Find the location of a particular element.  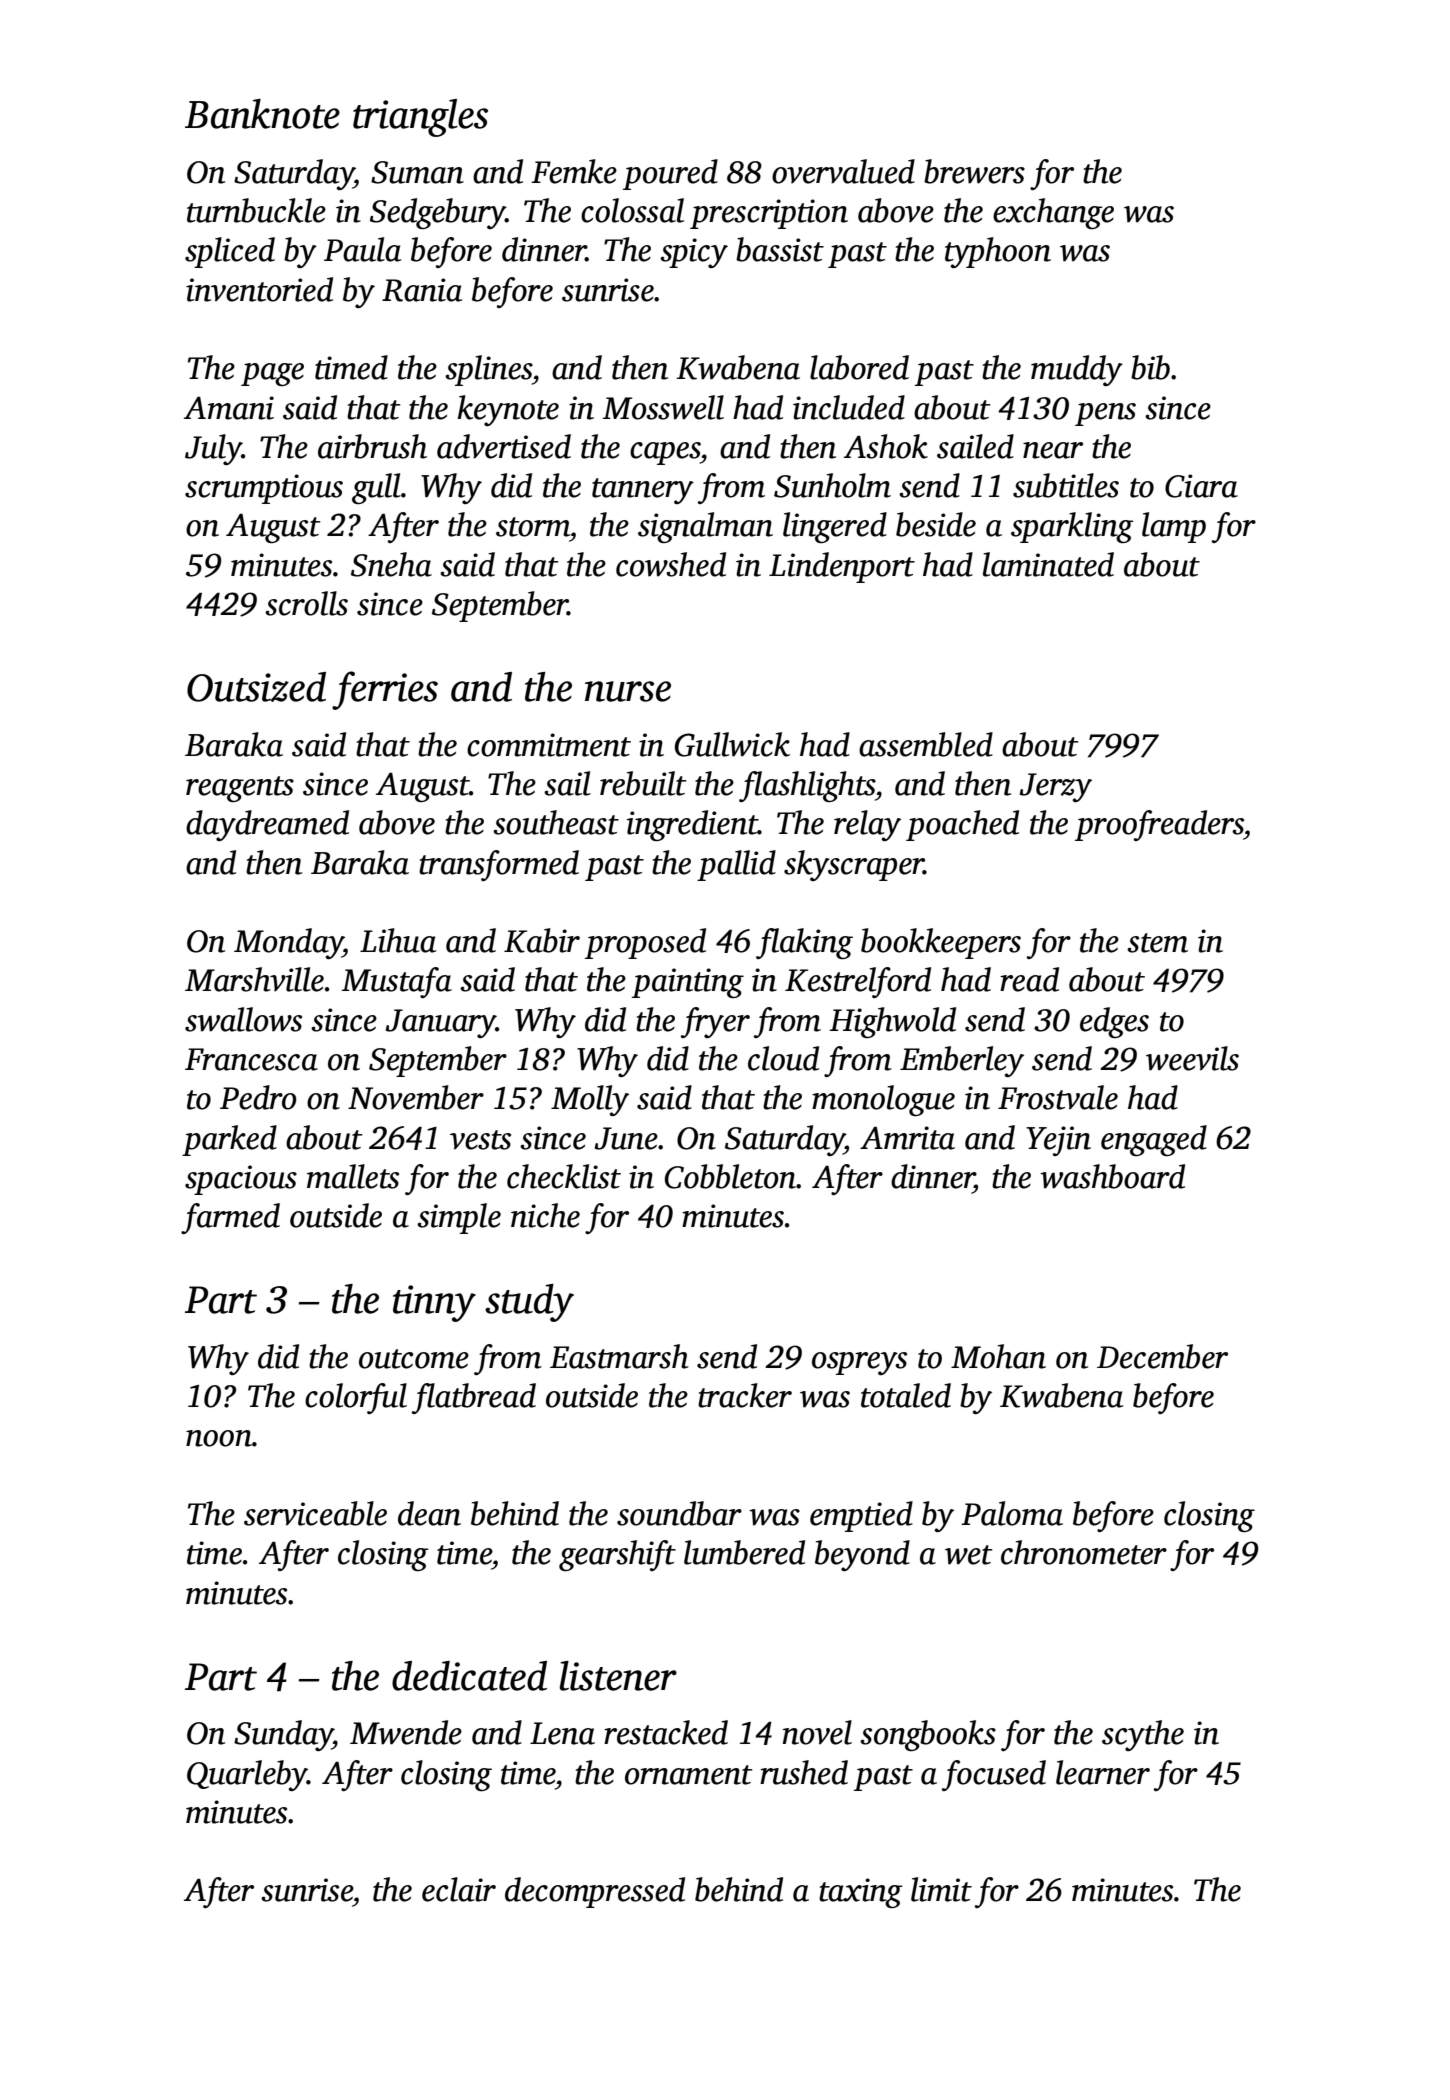

stem is located at coordinates (1157, 943).
